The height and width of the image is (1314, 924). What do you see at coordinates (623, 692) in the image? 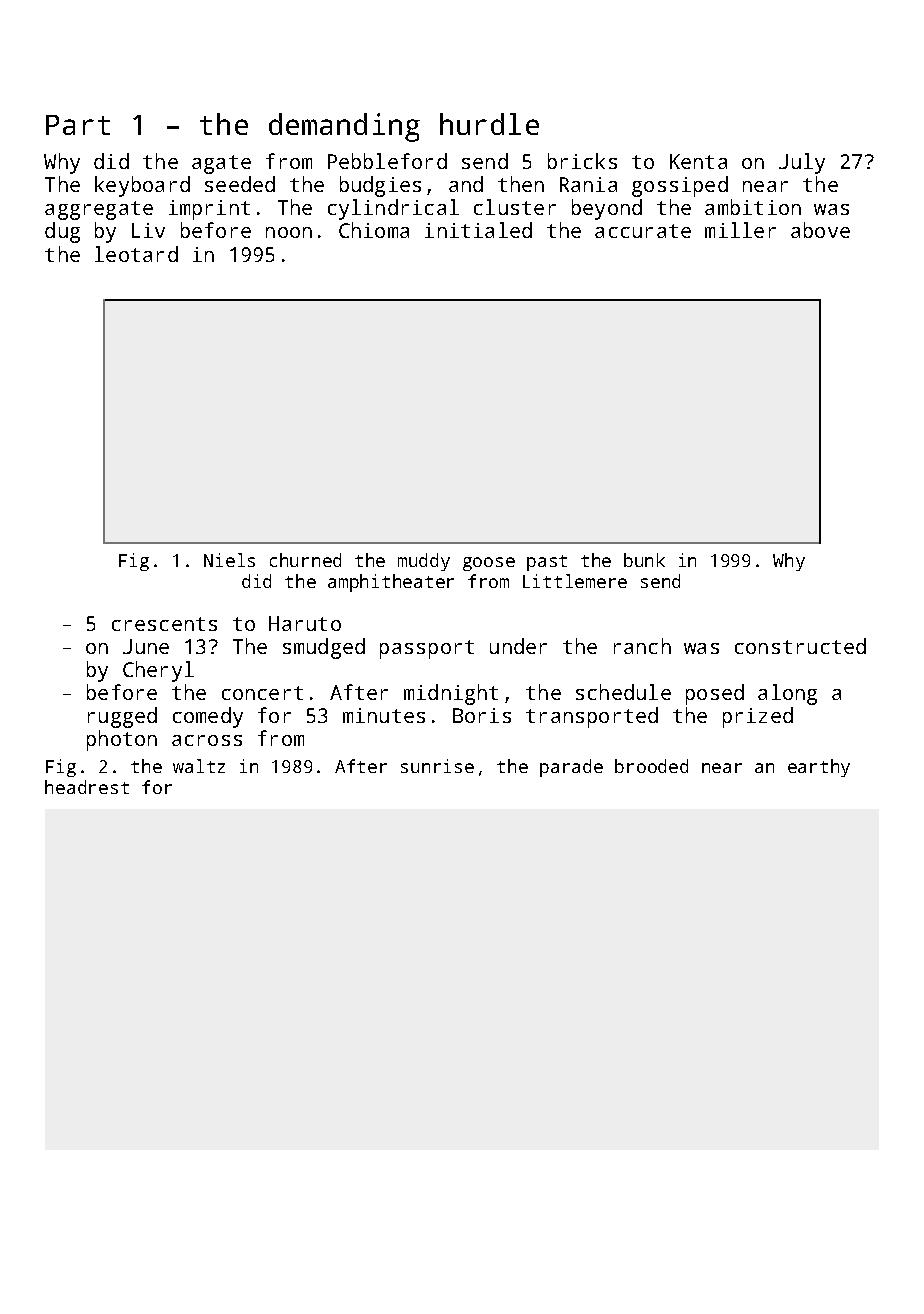
I see `schedule` at bounding box center [623, 692].
